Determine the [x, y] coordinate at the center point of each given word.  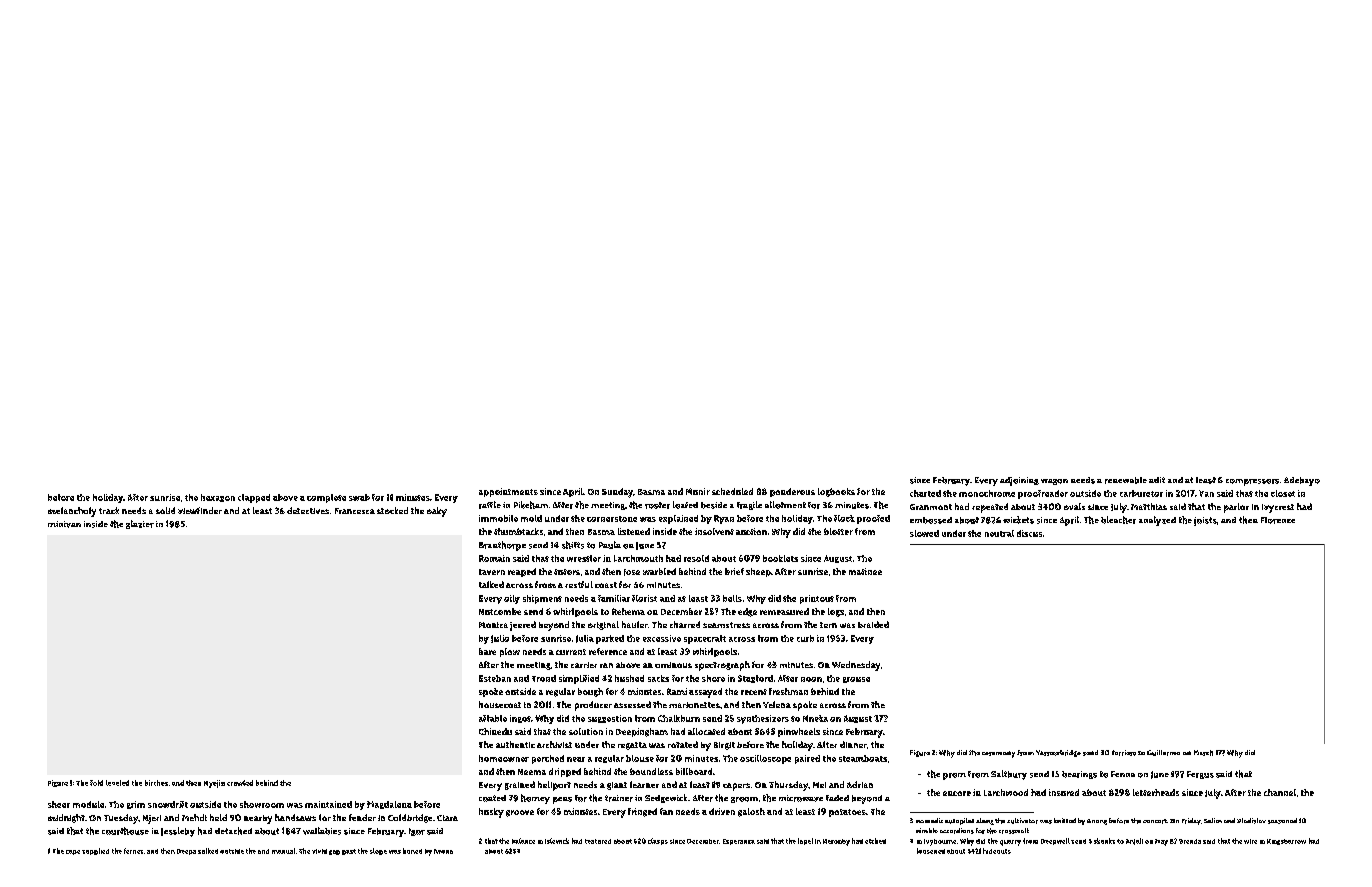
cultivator [1022, 821]
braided [873, 624]
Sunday [617, 493]
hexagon [218, 498]
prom [954, 776]
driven [722, 811]
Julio [500, 639]
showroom [262, 804]
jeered [523, 626]
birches [156, 783]
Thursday [788, 786]
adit [1157, 480]
